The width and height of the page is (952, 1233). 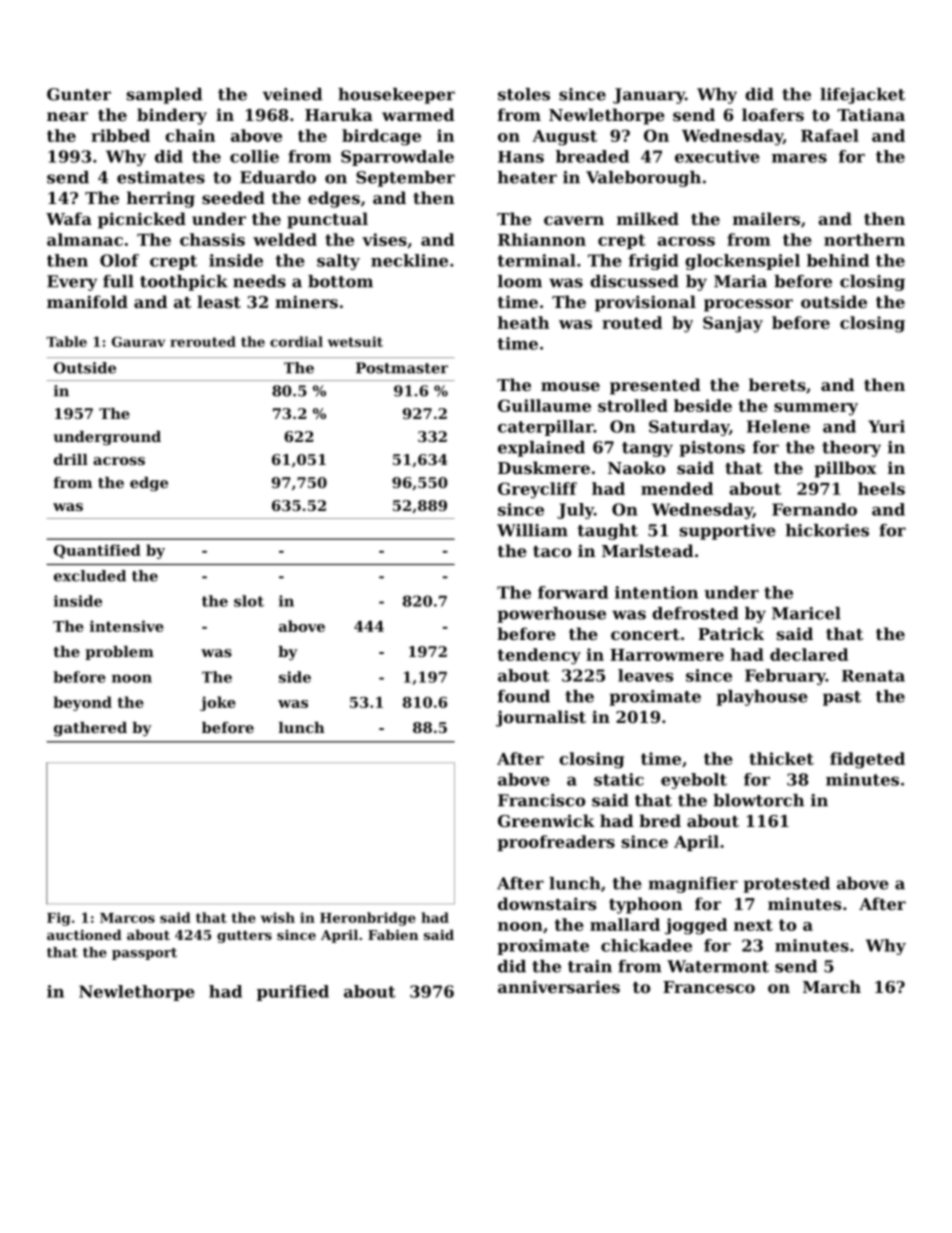 I want to click on excluded, so click(x=90, y=576).
